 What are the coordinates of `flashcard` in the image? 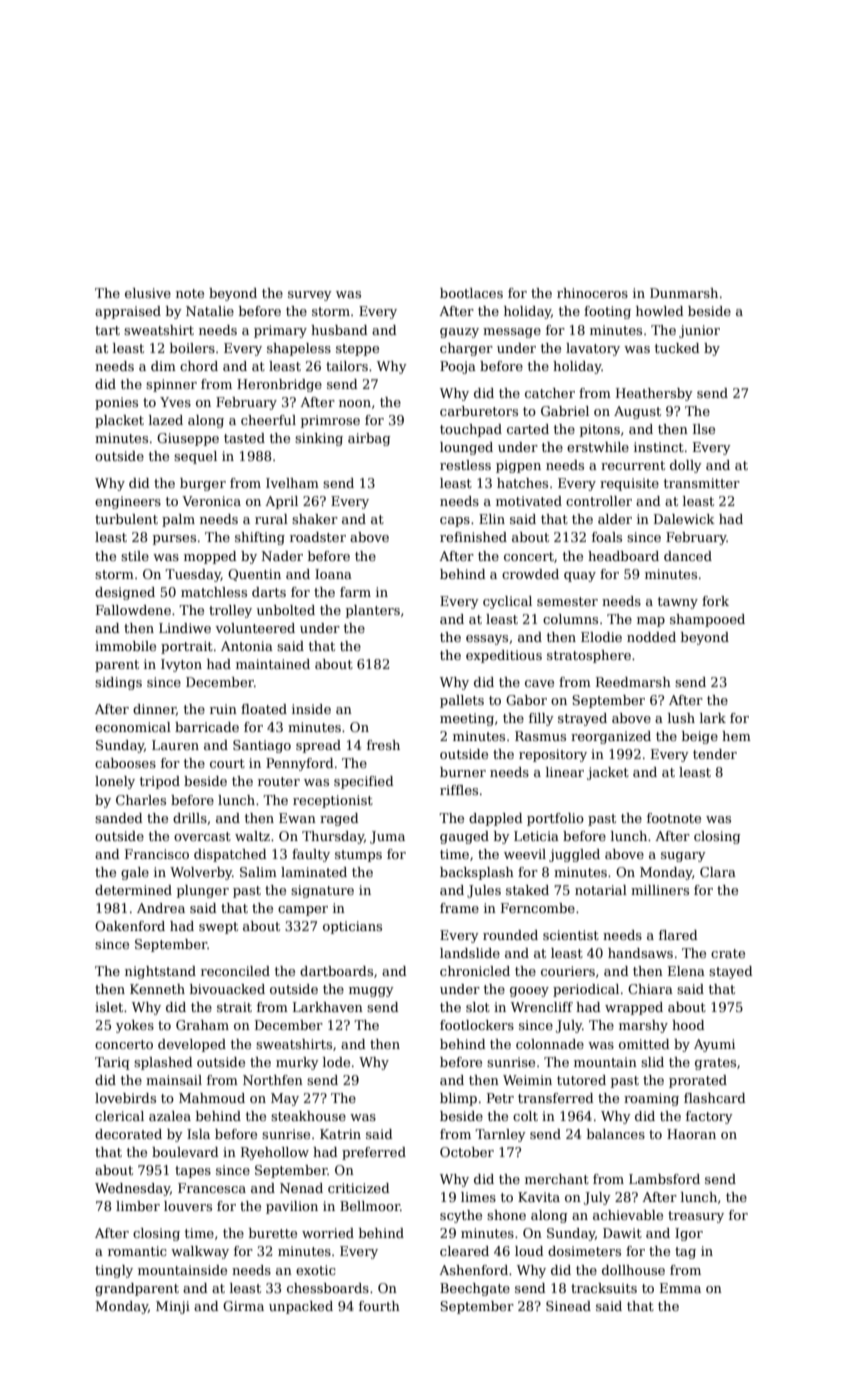 It's located at (715, 1098).
